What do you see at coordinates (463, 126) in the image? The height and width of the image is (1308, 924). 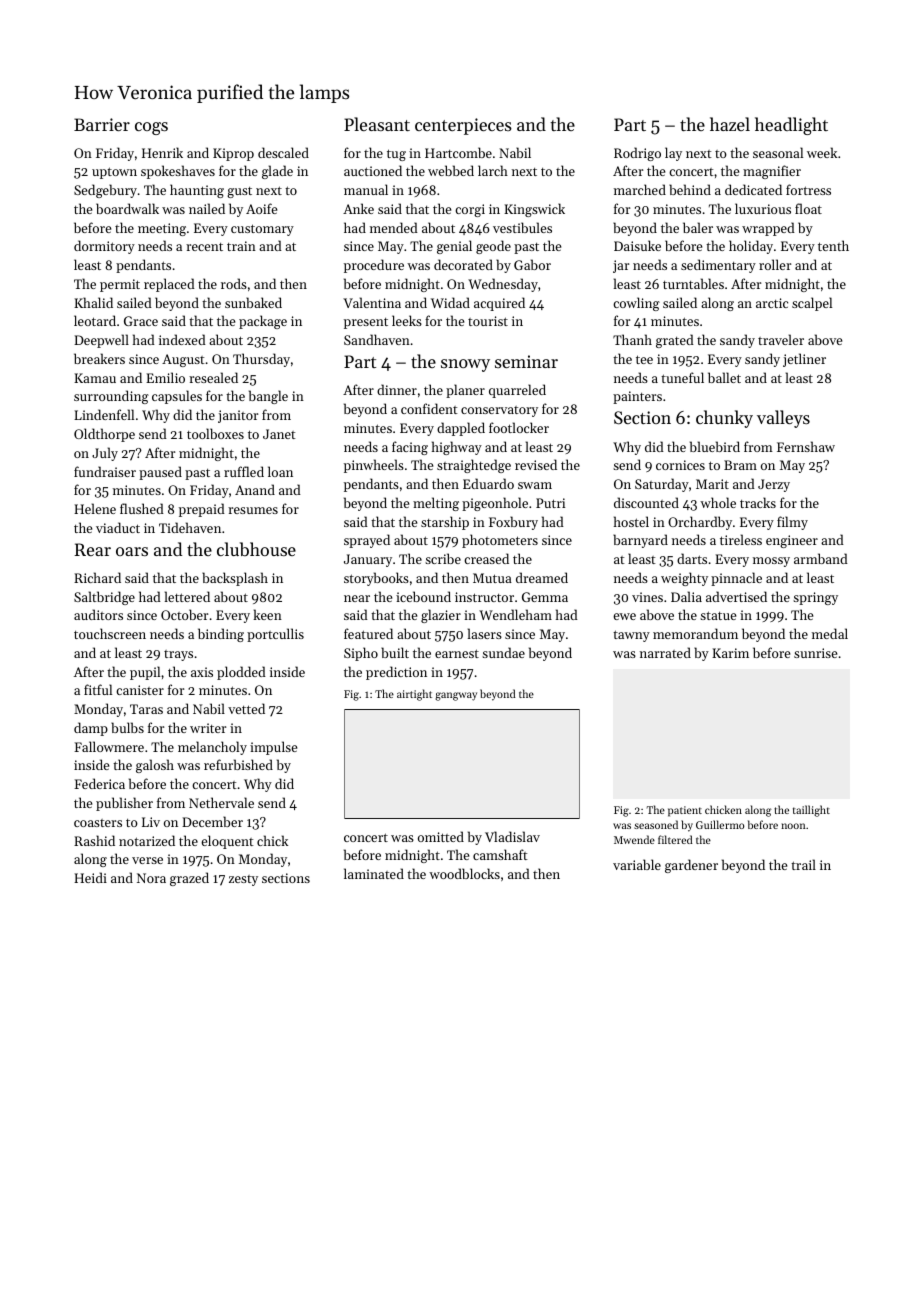 I see `centerpieces` at bounding box center [463, 126].
